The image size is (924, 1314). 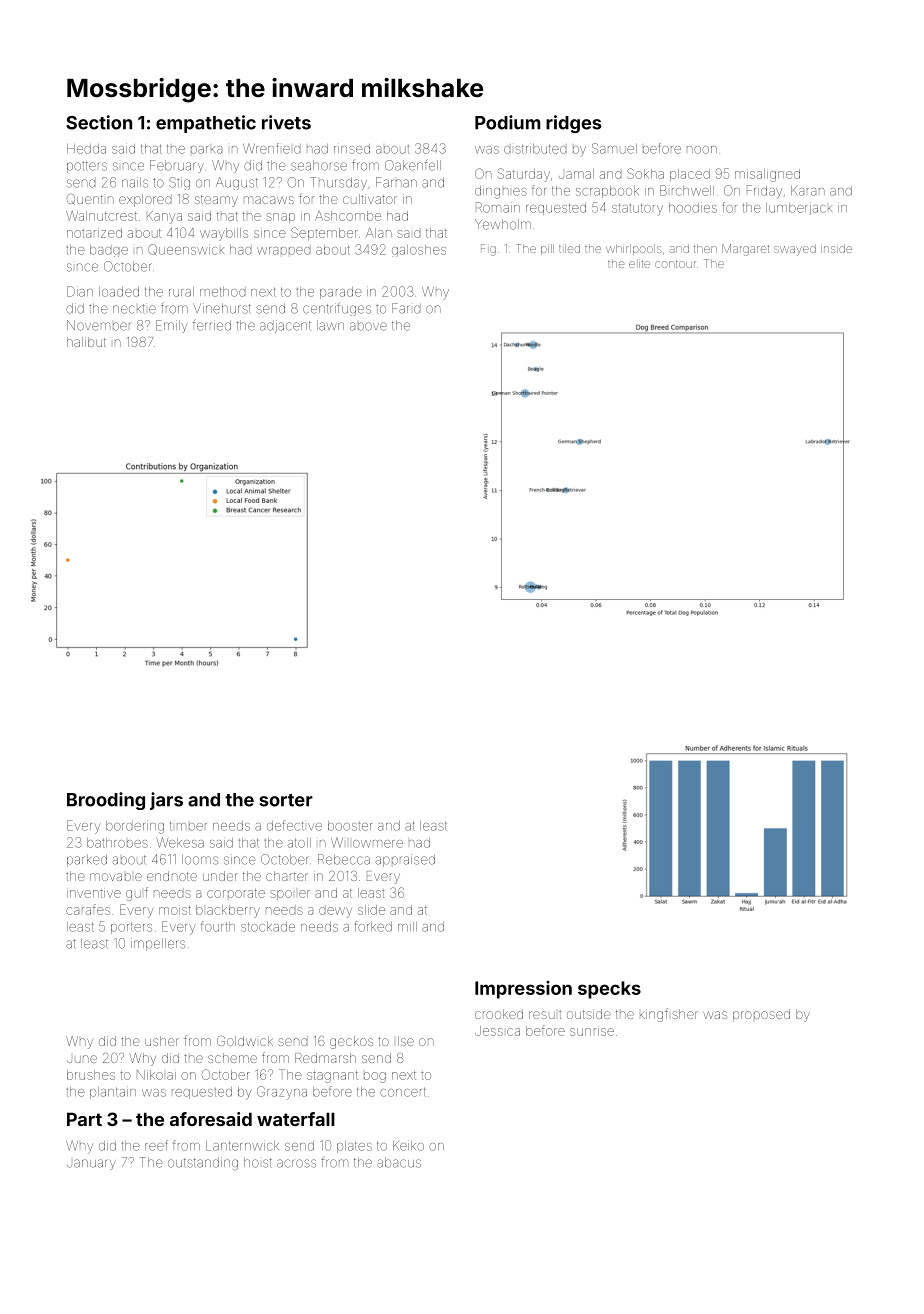 I want to click on result, so click(x=545, y=1015).
